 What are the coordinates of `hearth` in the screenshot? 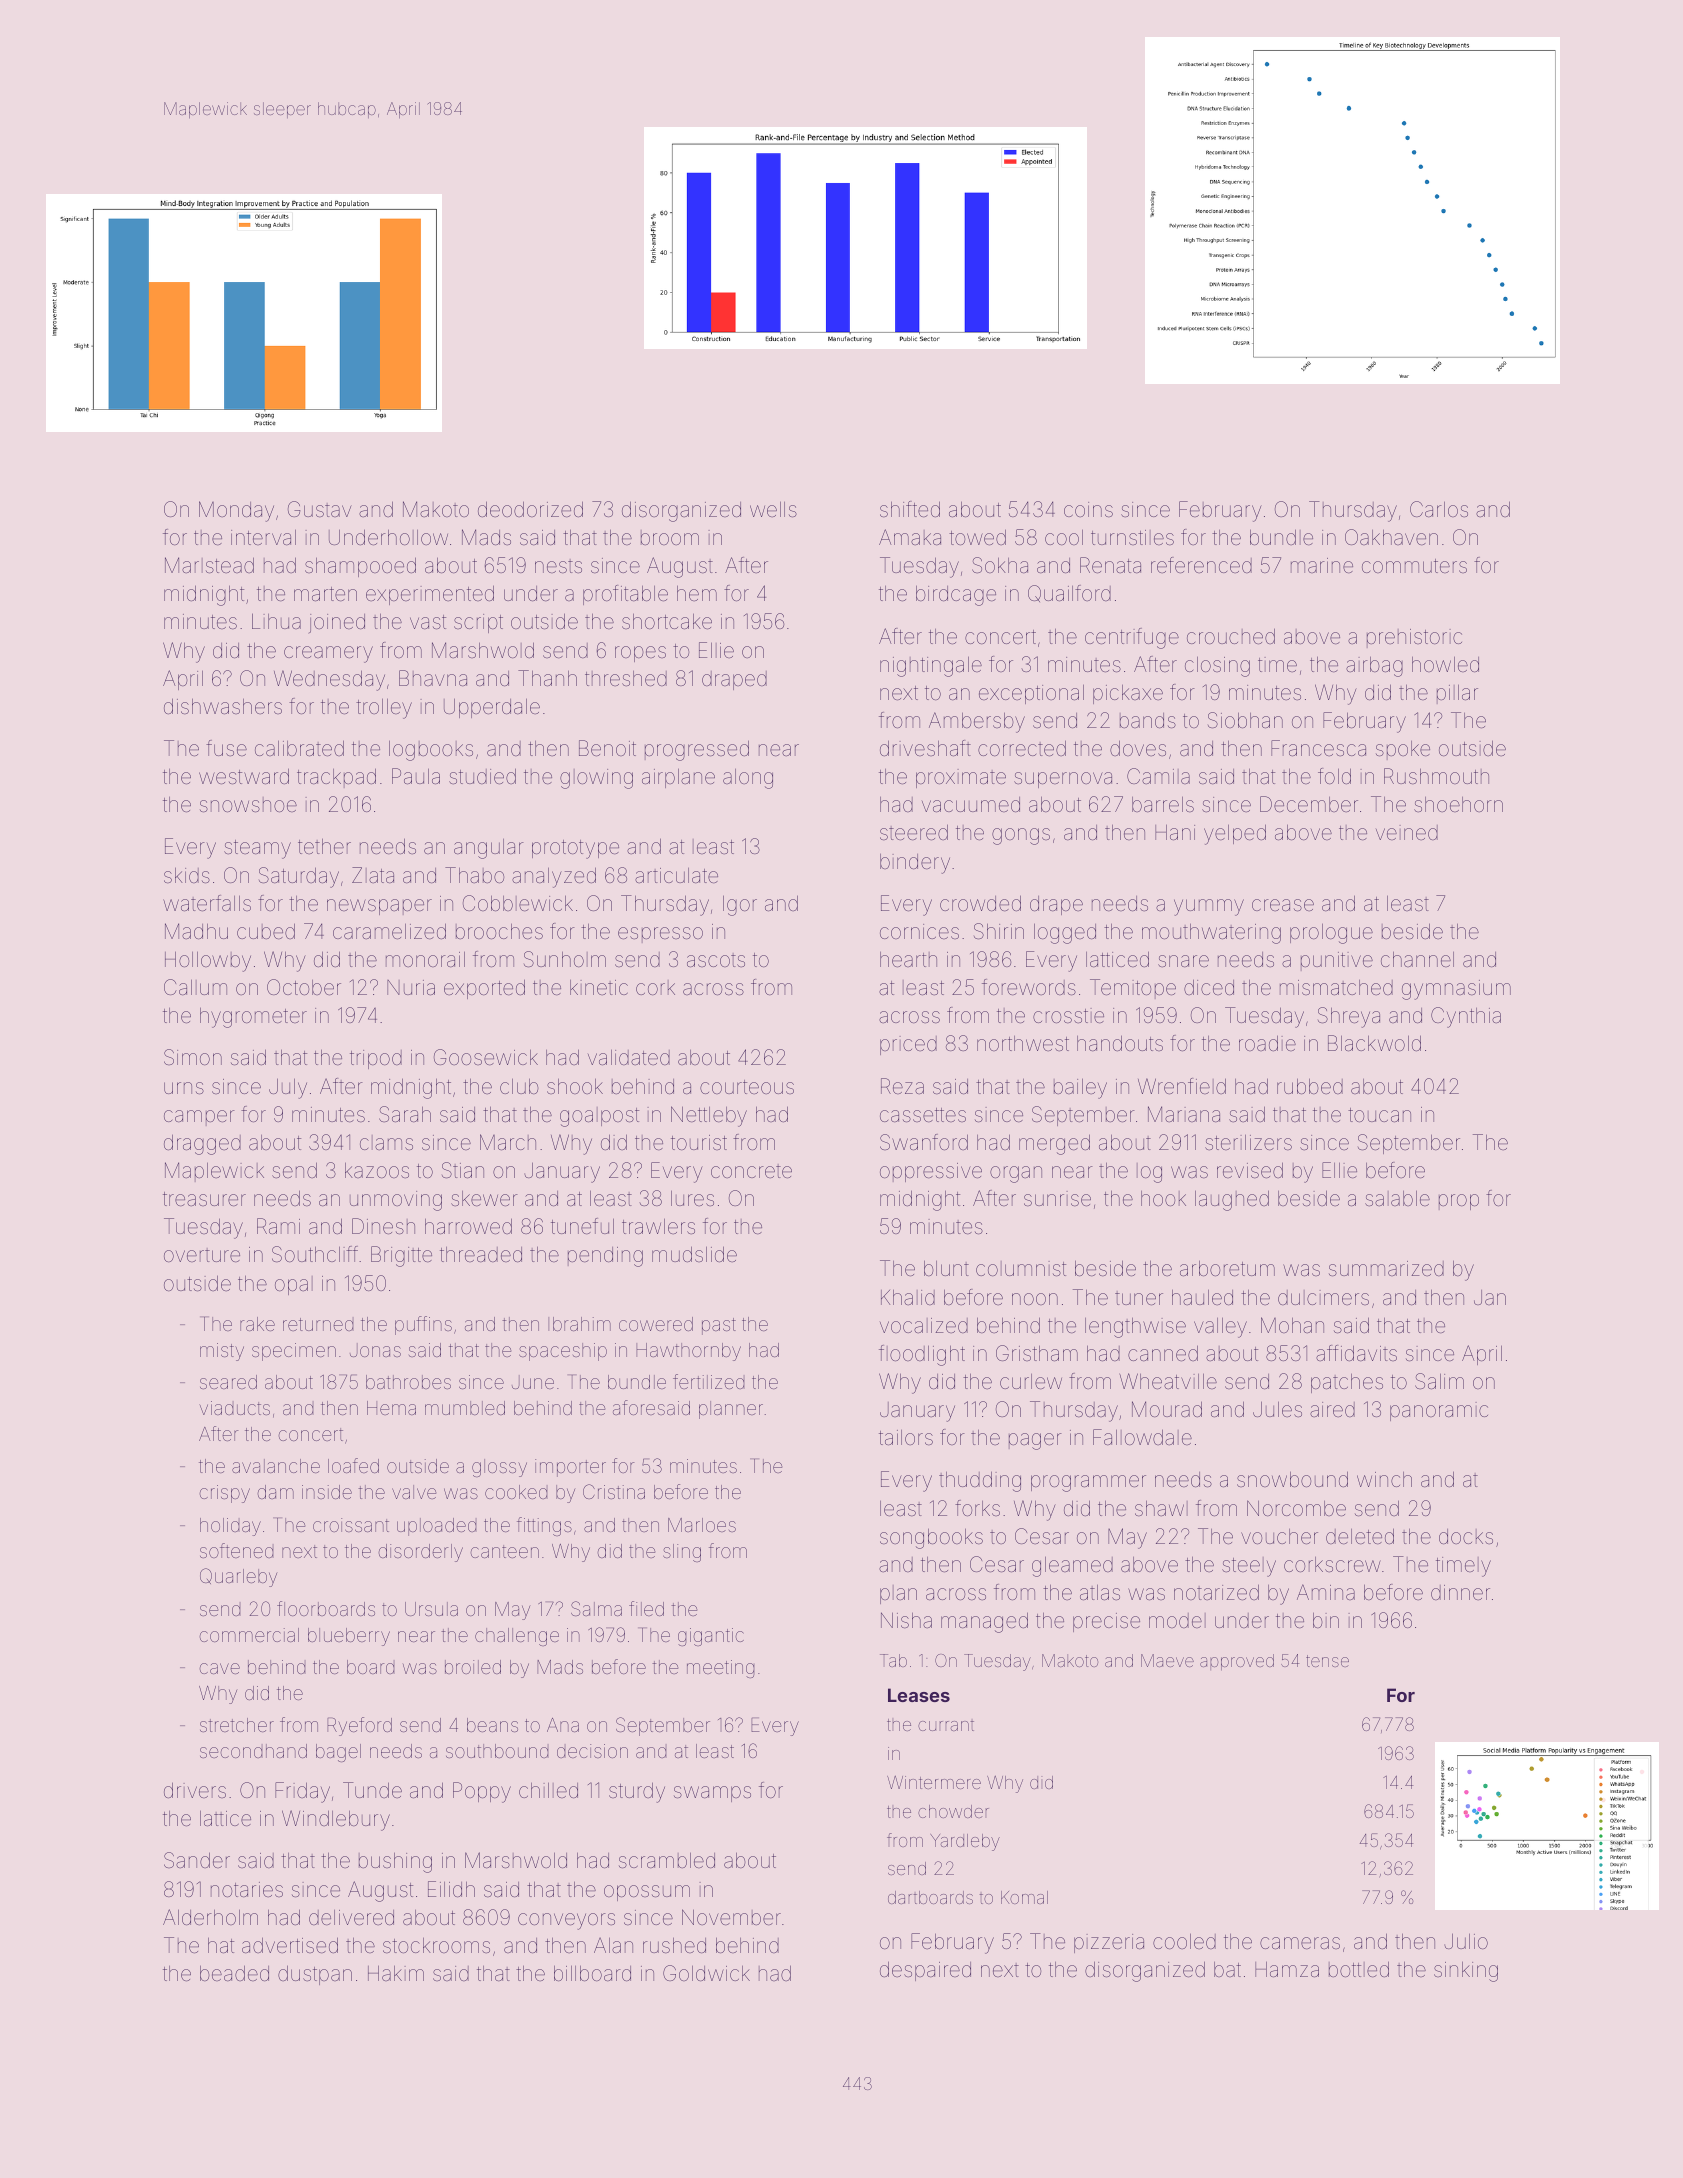 It's located at (908, 959).
